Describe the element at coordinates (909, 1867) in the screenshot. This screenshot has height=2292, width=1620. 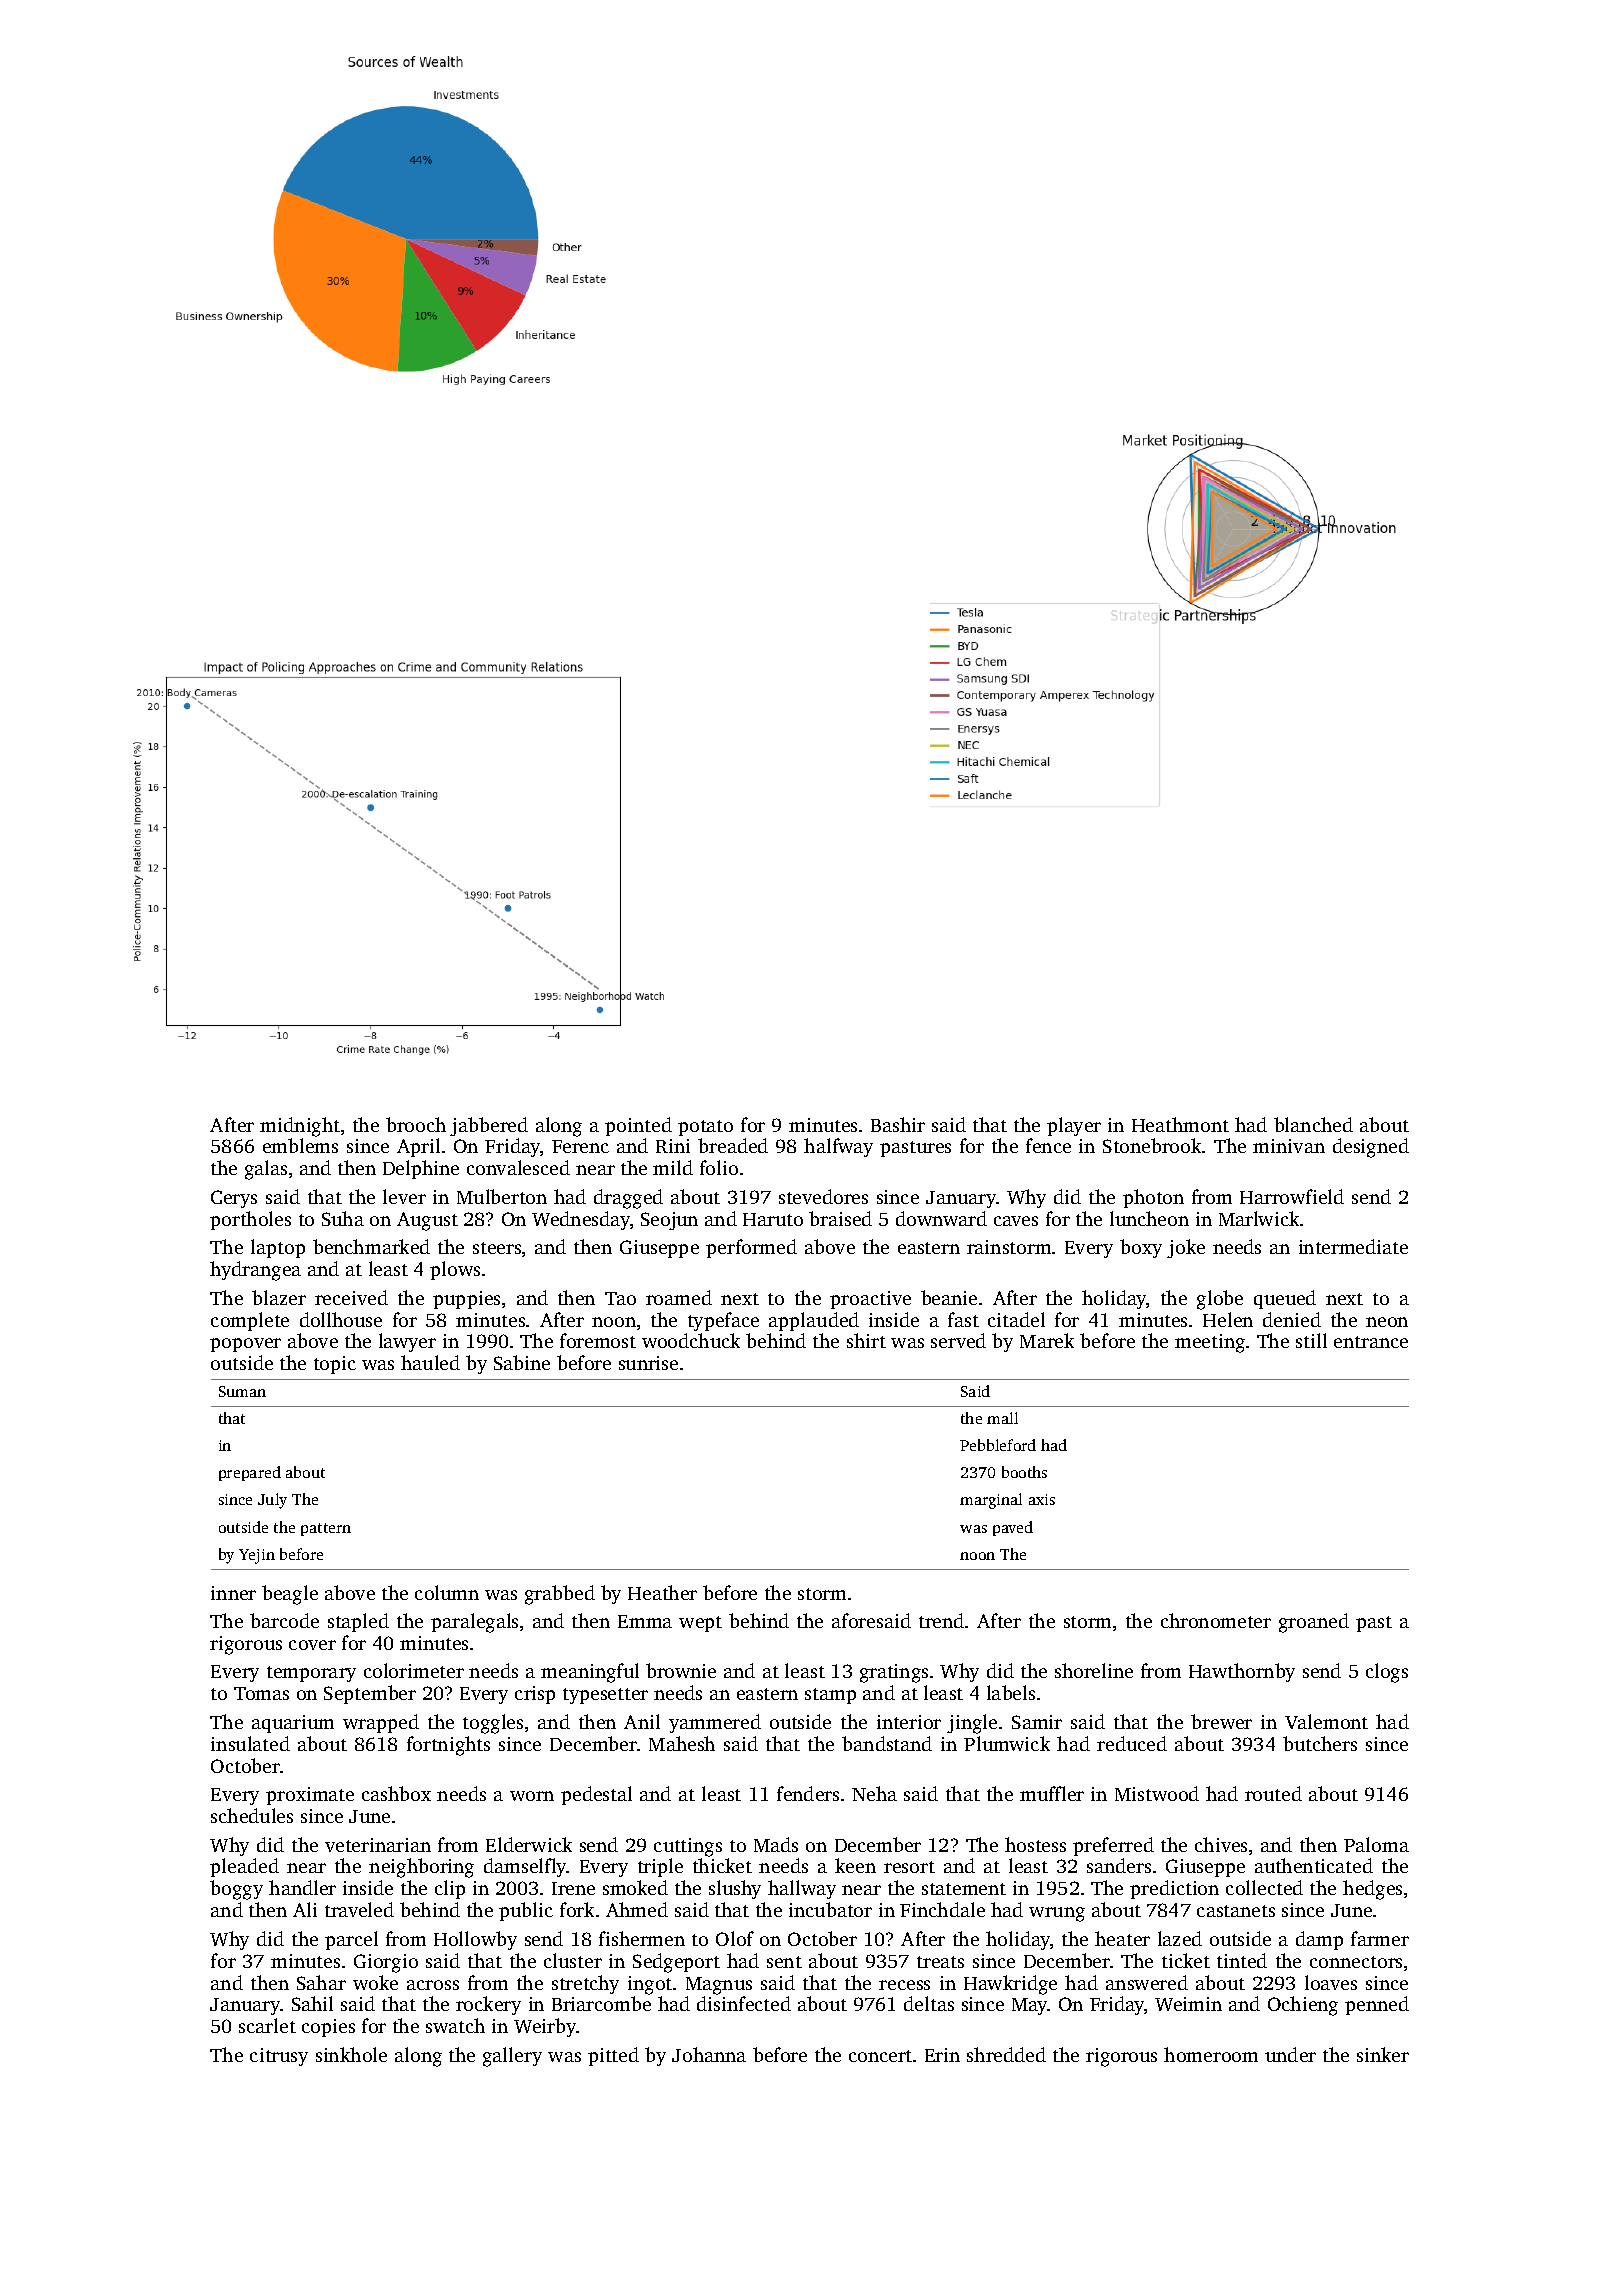
I see `resort` at that location.
